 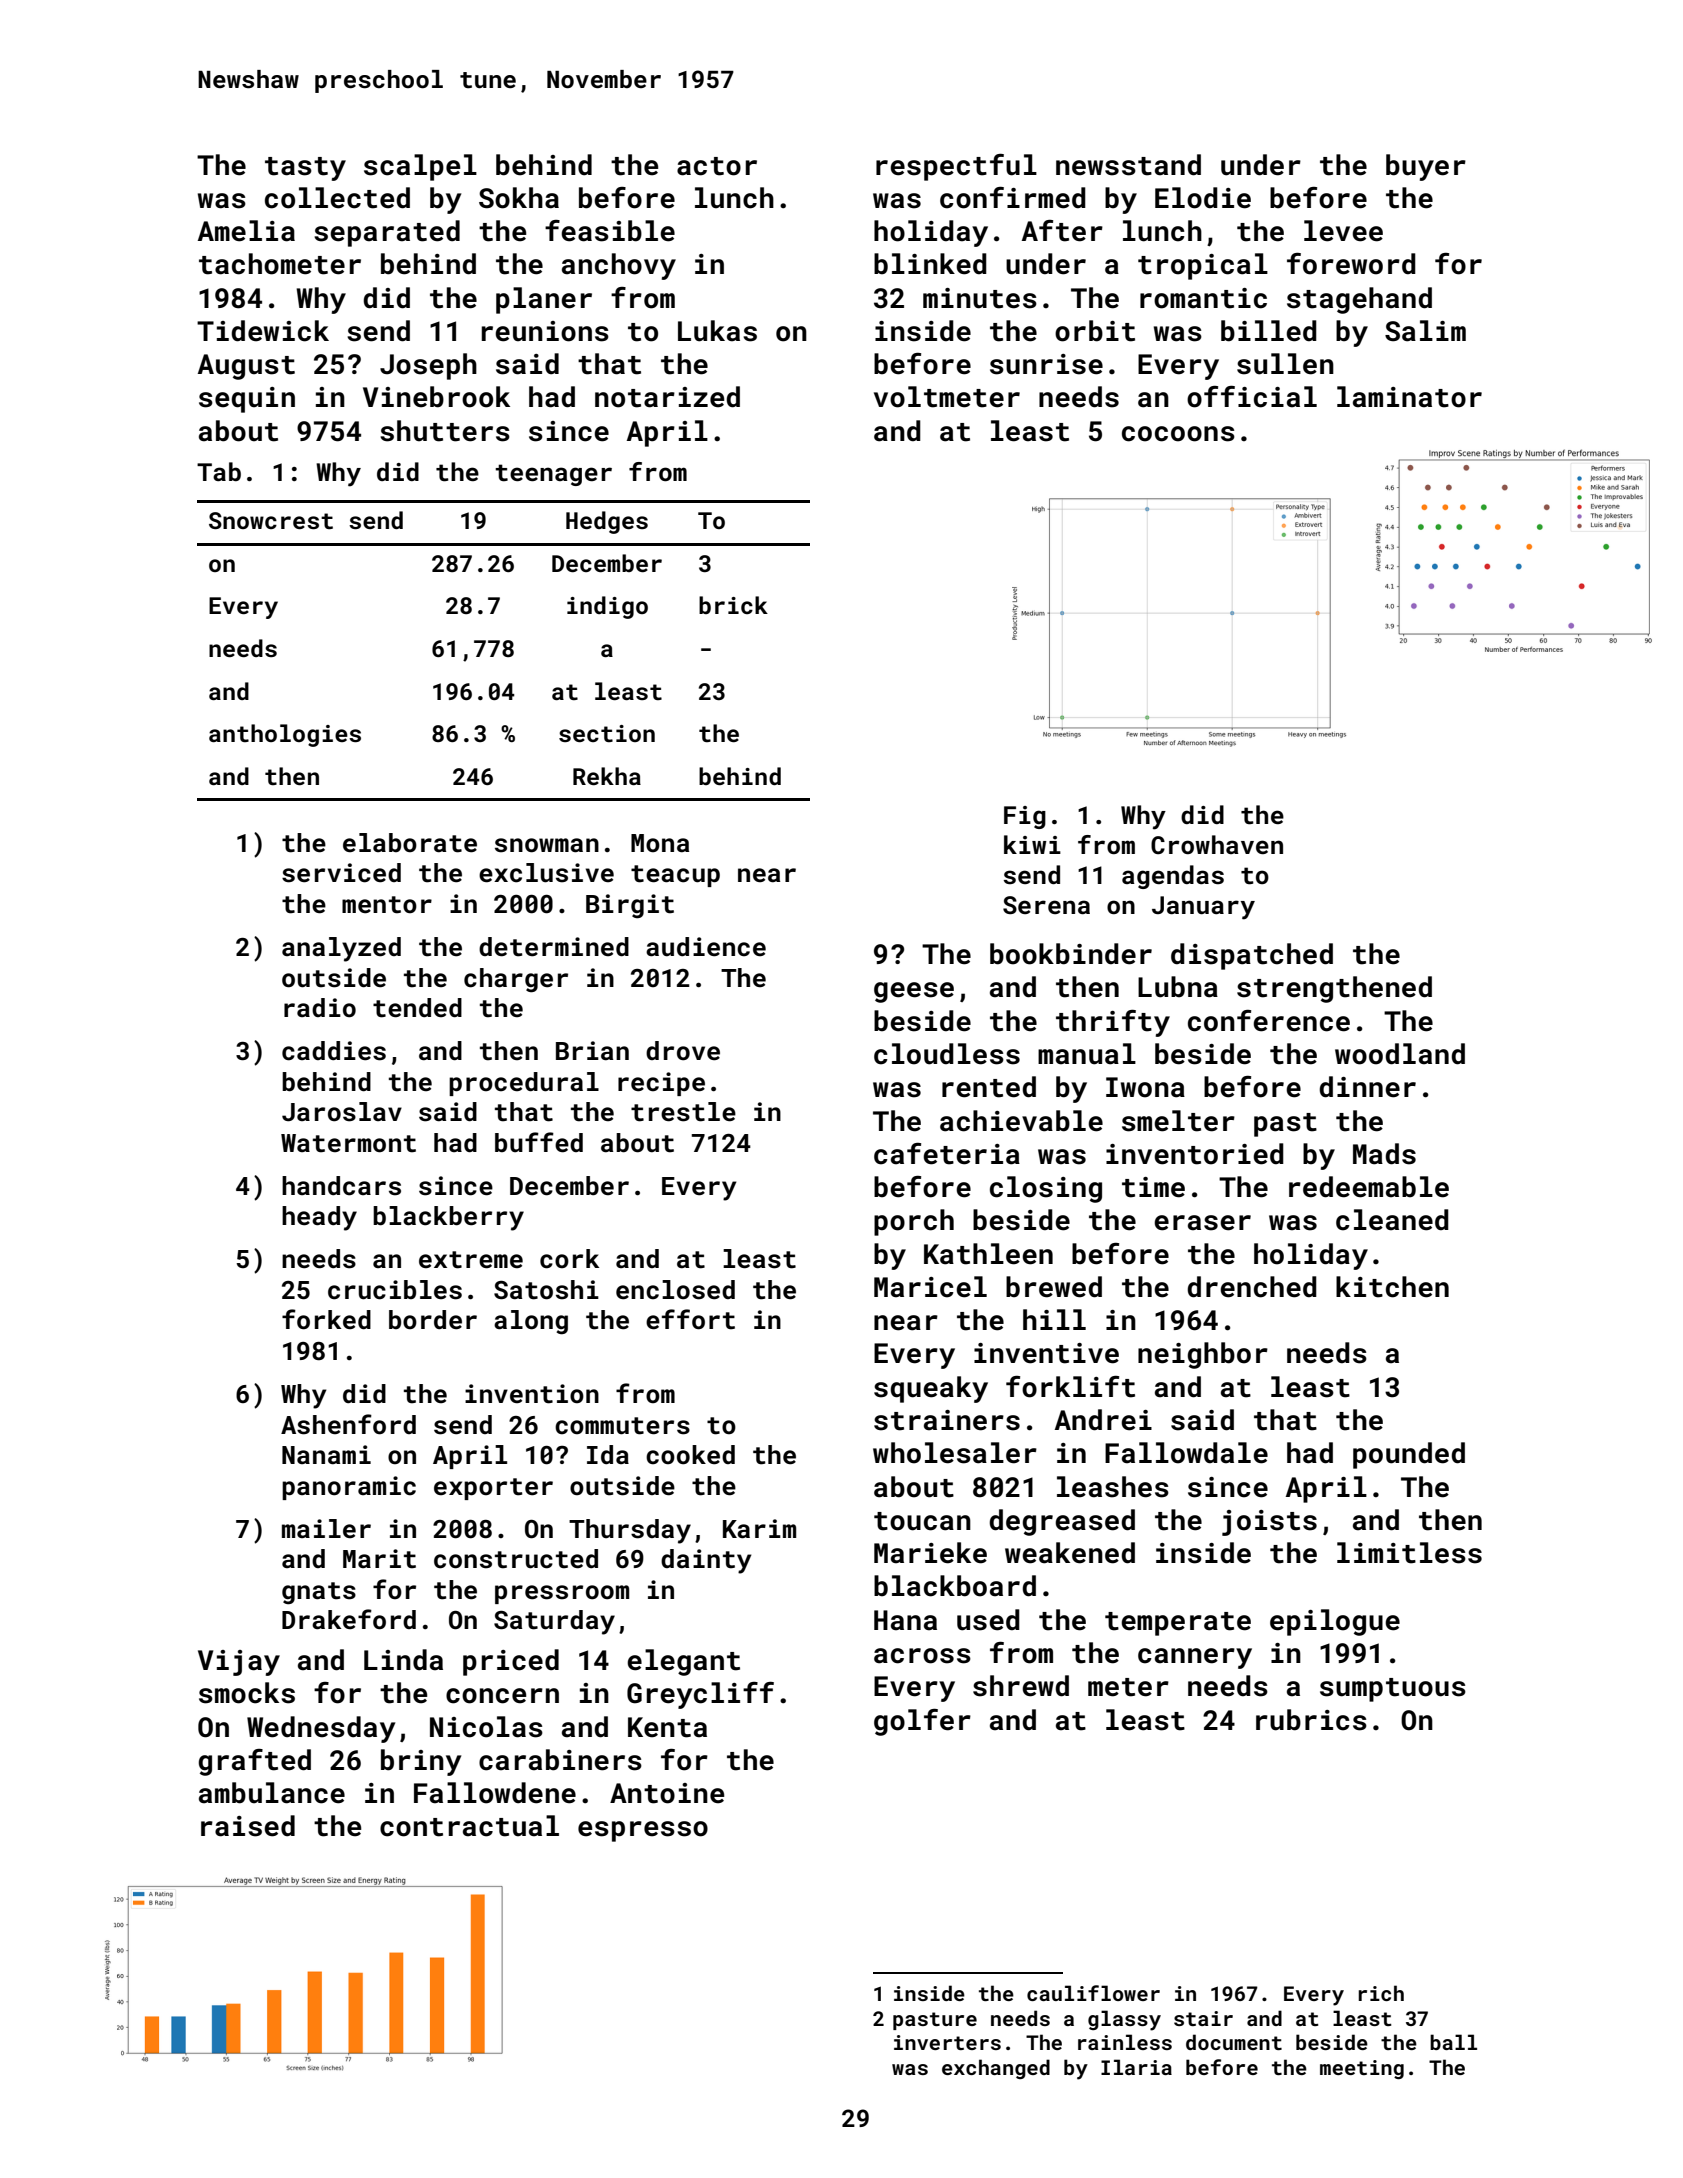 I want to click on kiwi, so click(x=1032, y=844).
